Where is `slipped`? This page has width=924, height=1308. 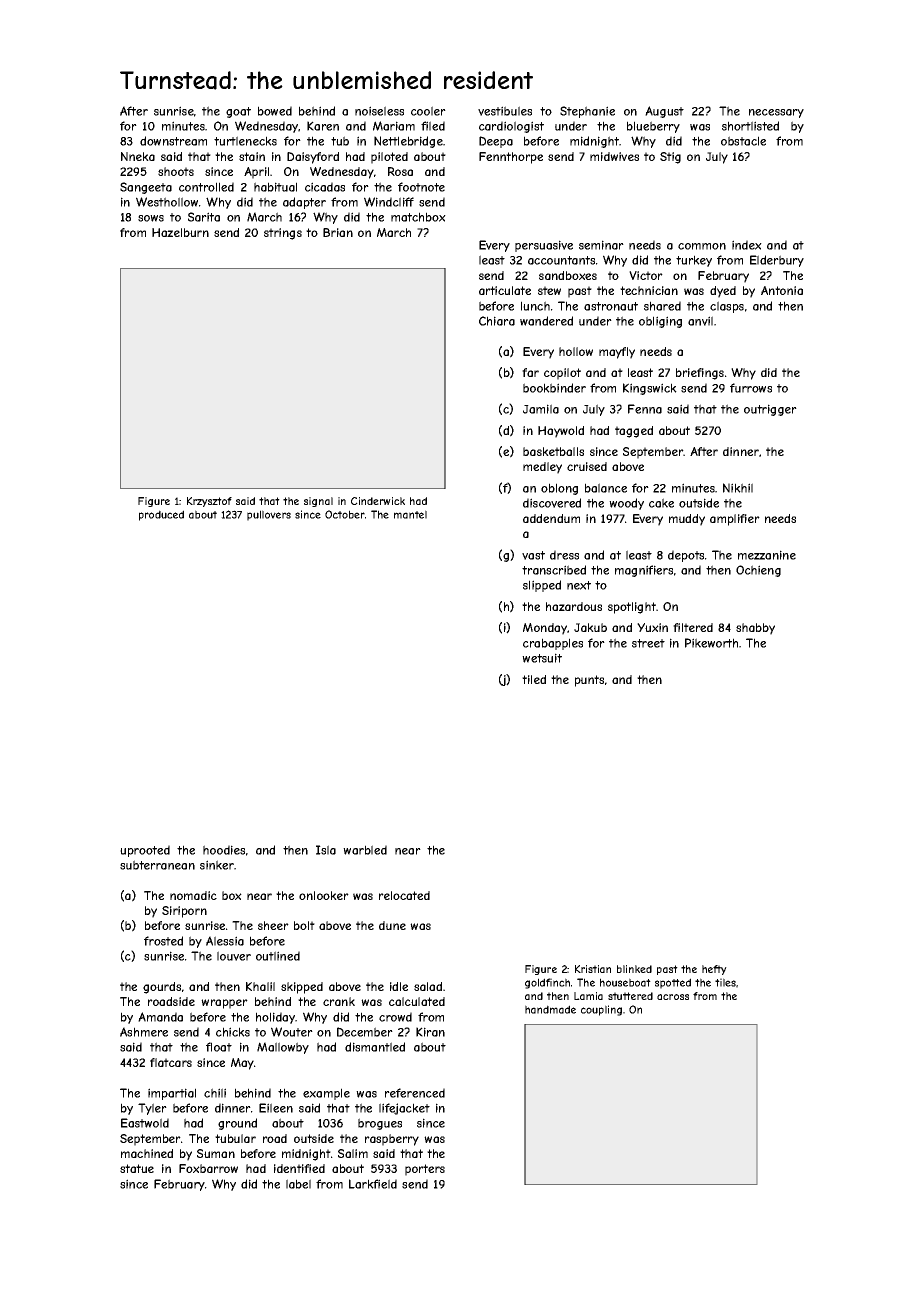 slipped is located at coordinates (542, 586).
